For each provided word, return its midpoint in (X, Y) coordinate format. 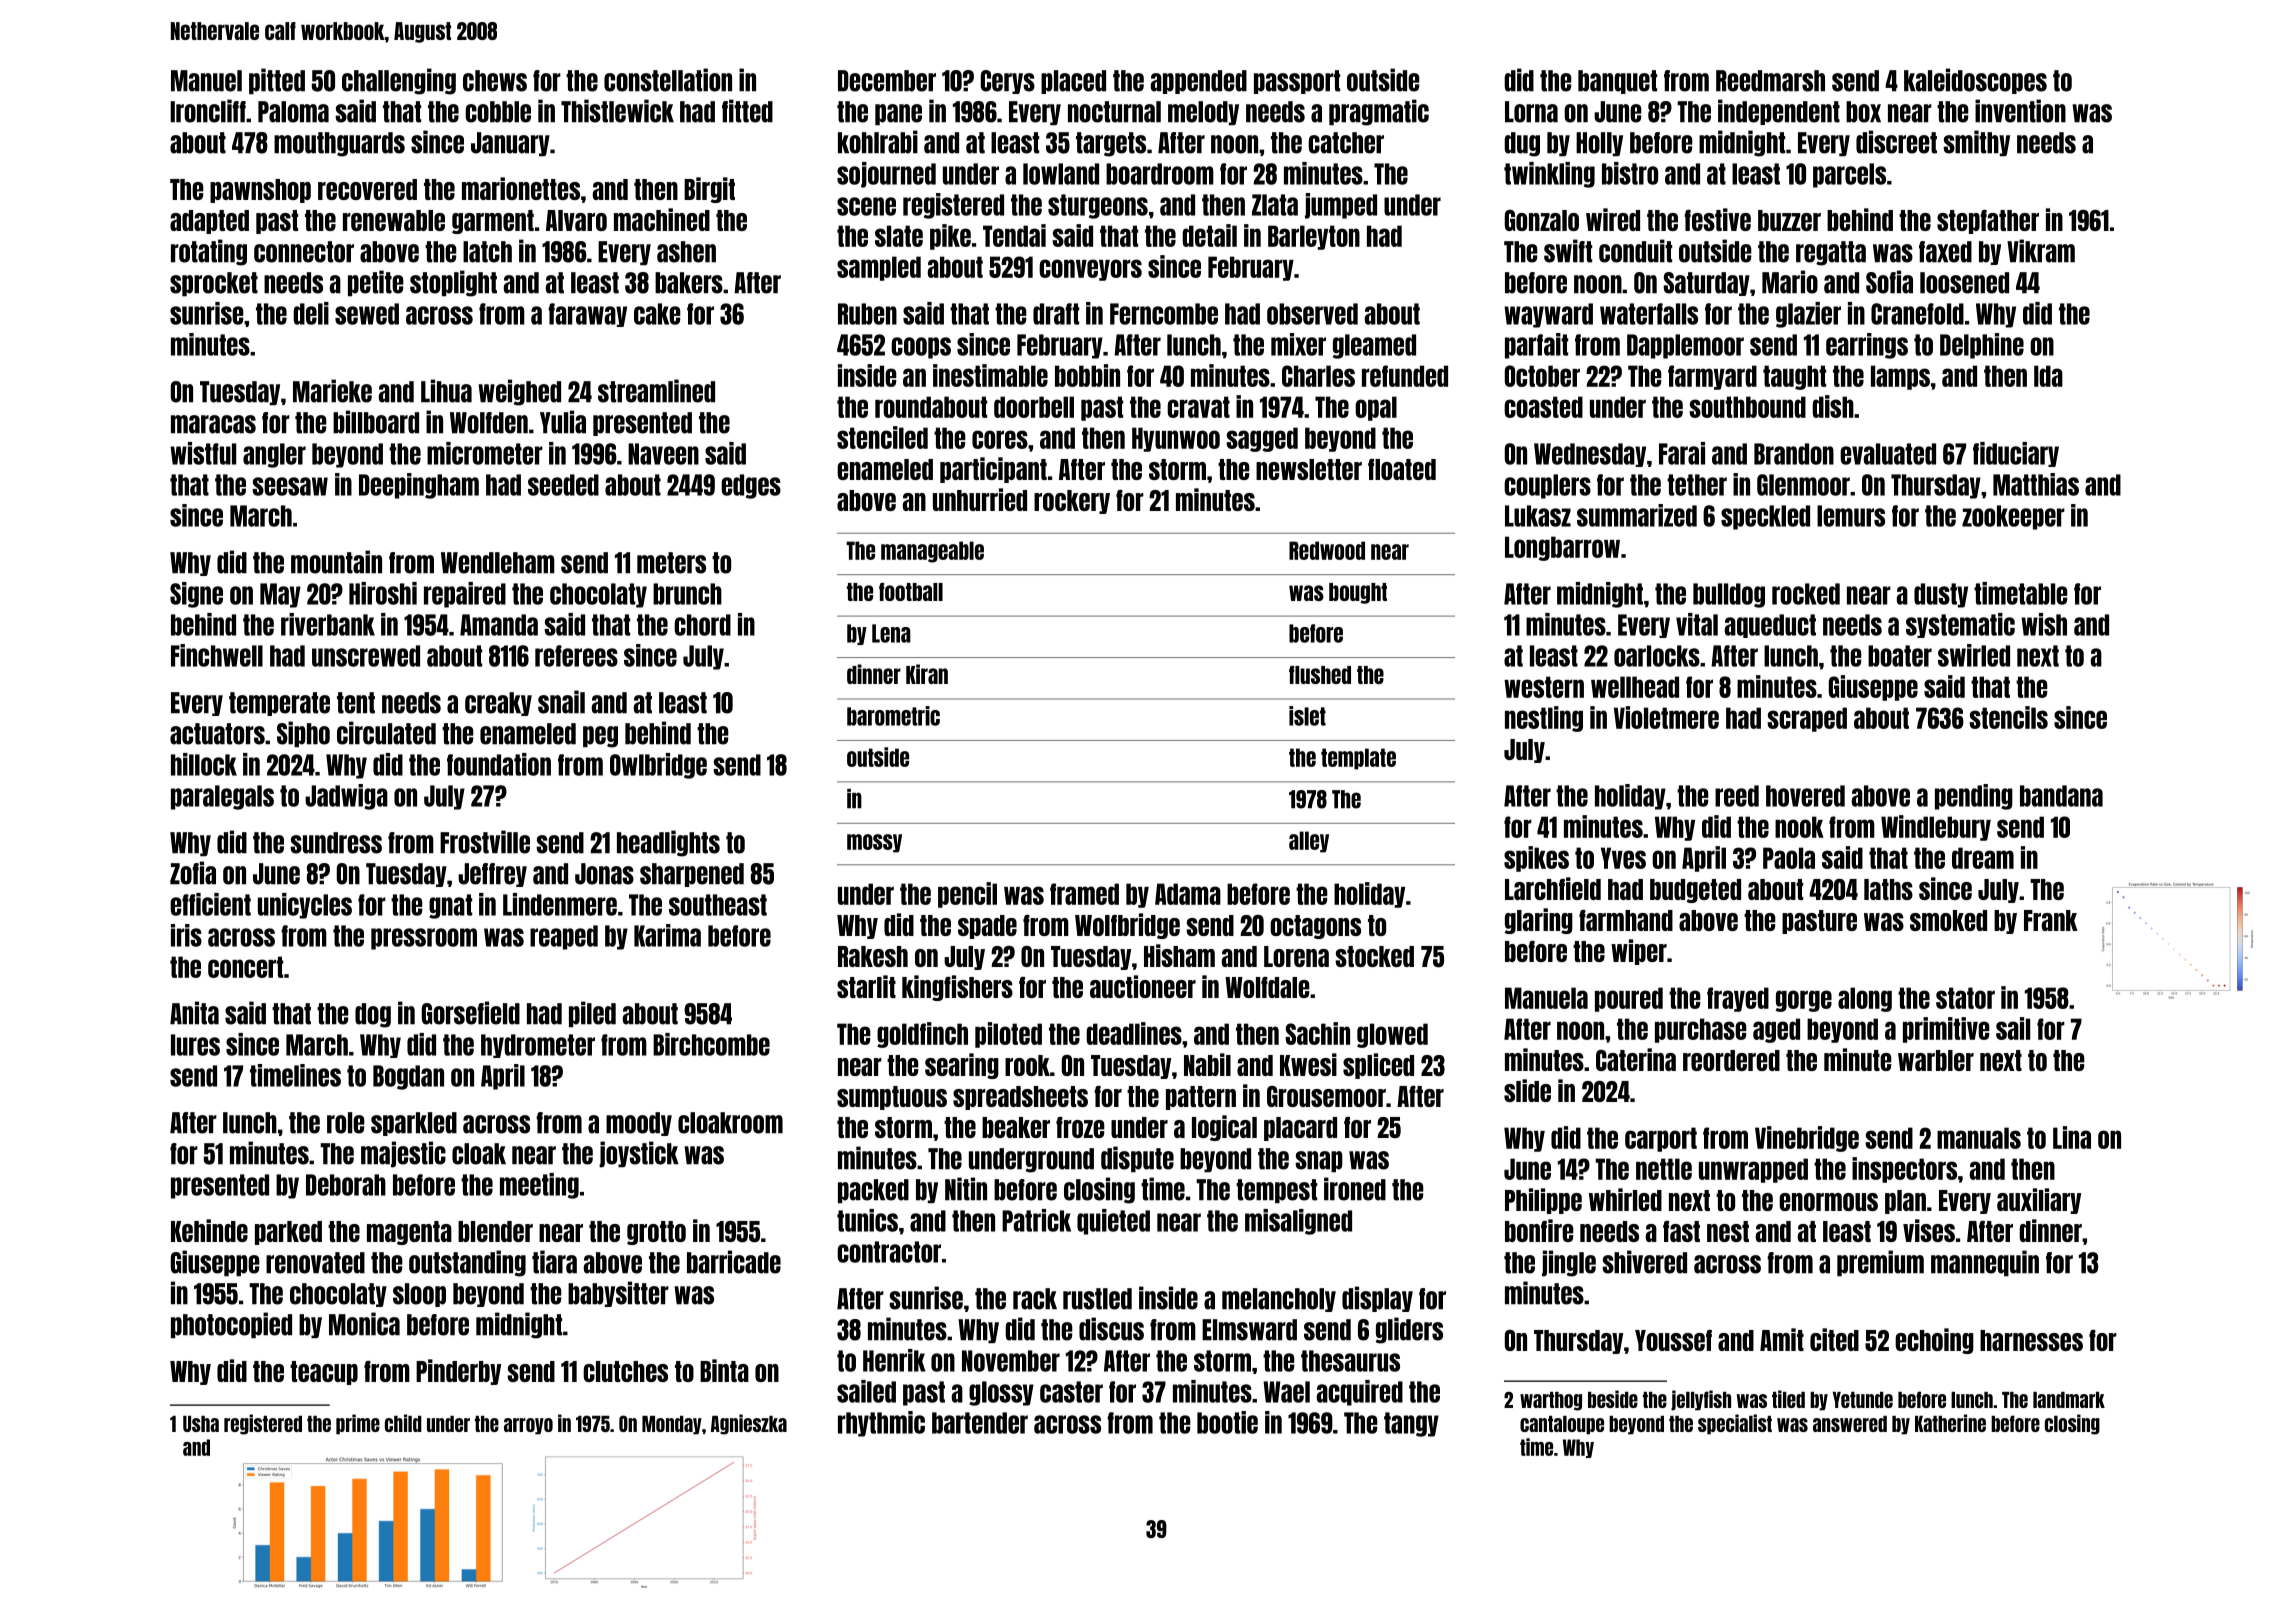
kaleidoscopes (1975, 81)
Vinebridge (1807, 1139)
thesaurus (1350, 1361)
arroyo (528, 1426)
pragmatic (1379, 112)
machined (662, 219)
